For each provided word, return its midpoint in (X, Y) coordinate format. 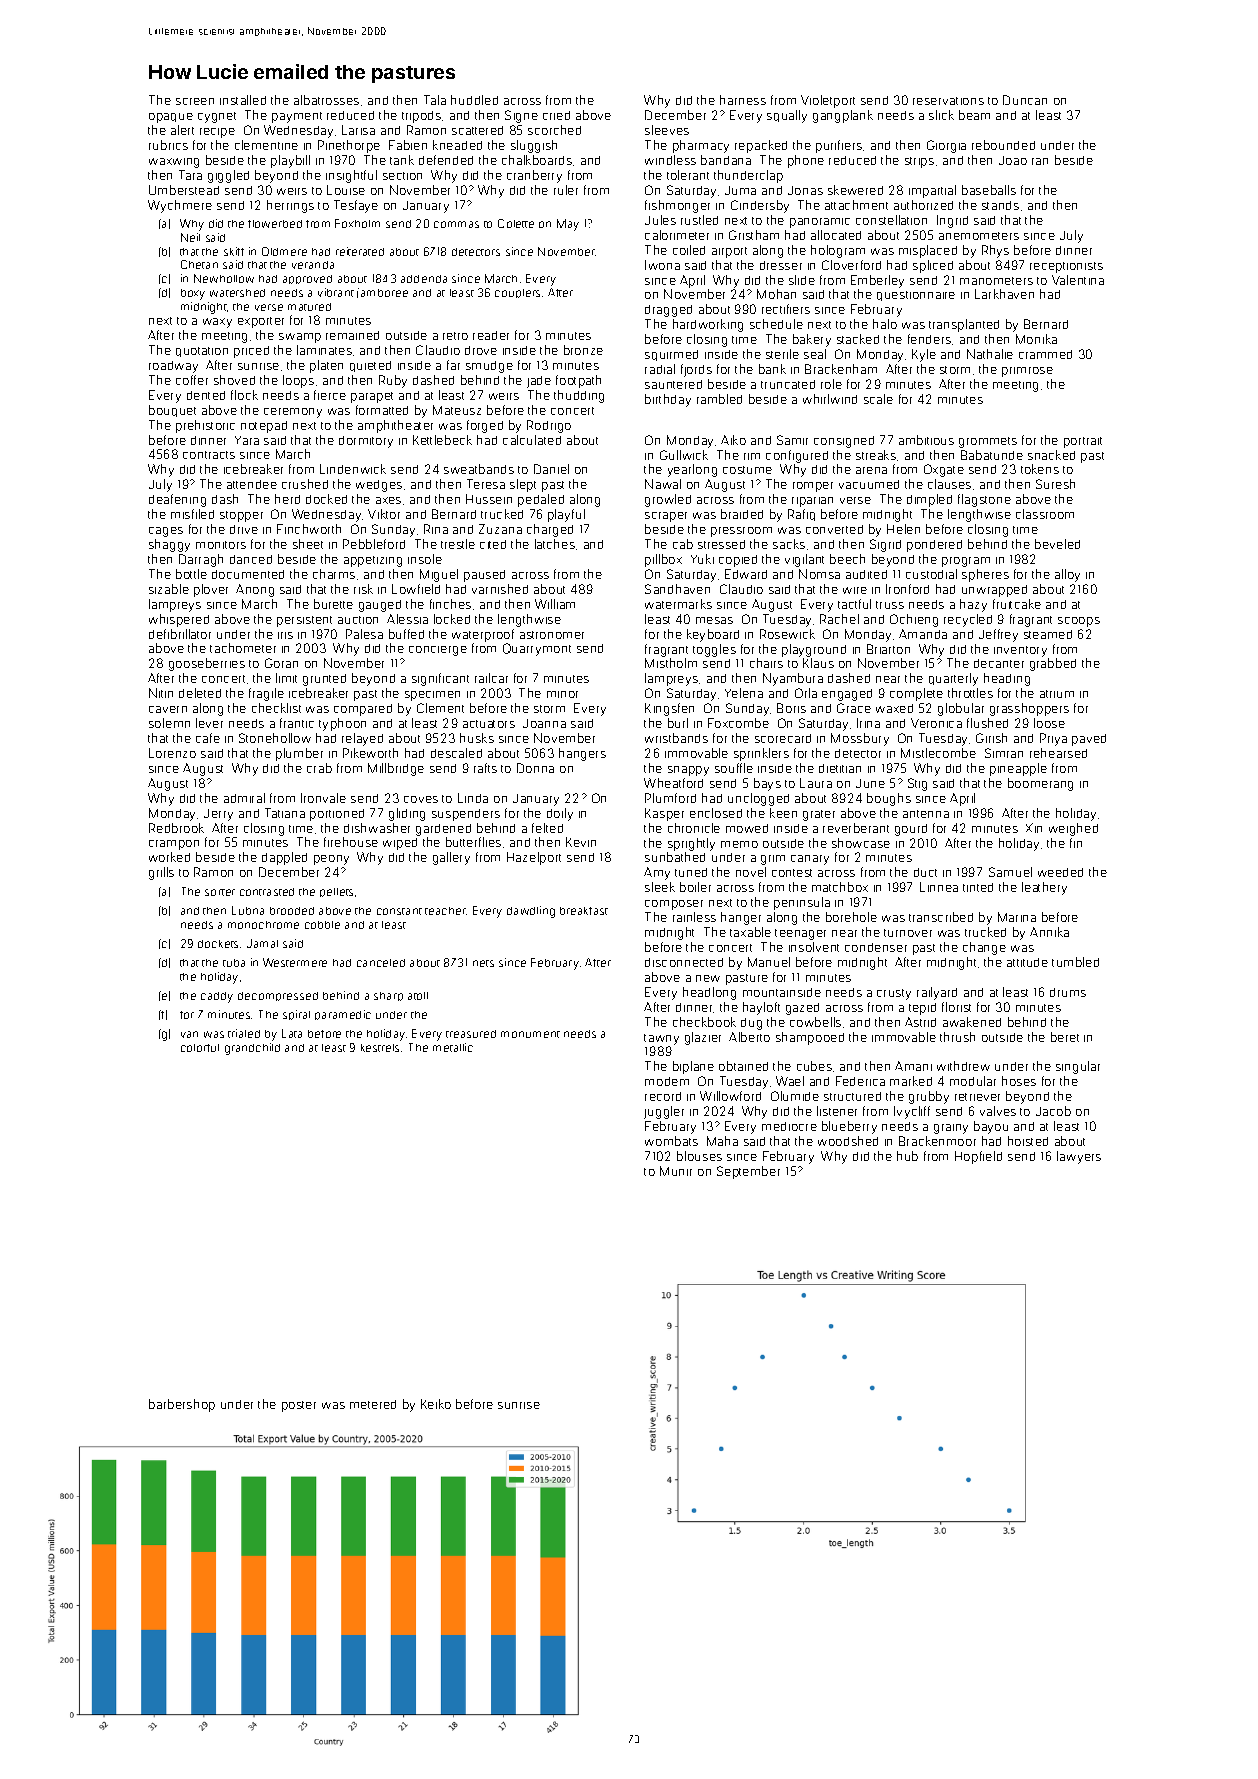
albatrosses (326, 100)
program (966, 562)
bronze (583, 350)
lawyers (1079, 1157)
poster (299, 1406)
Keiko (436, 1404)
